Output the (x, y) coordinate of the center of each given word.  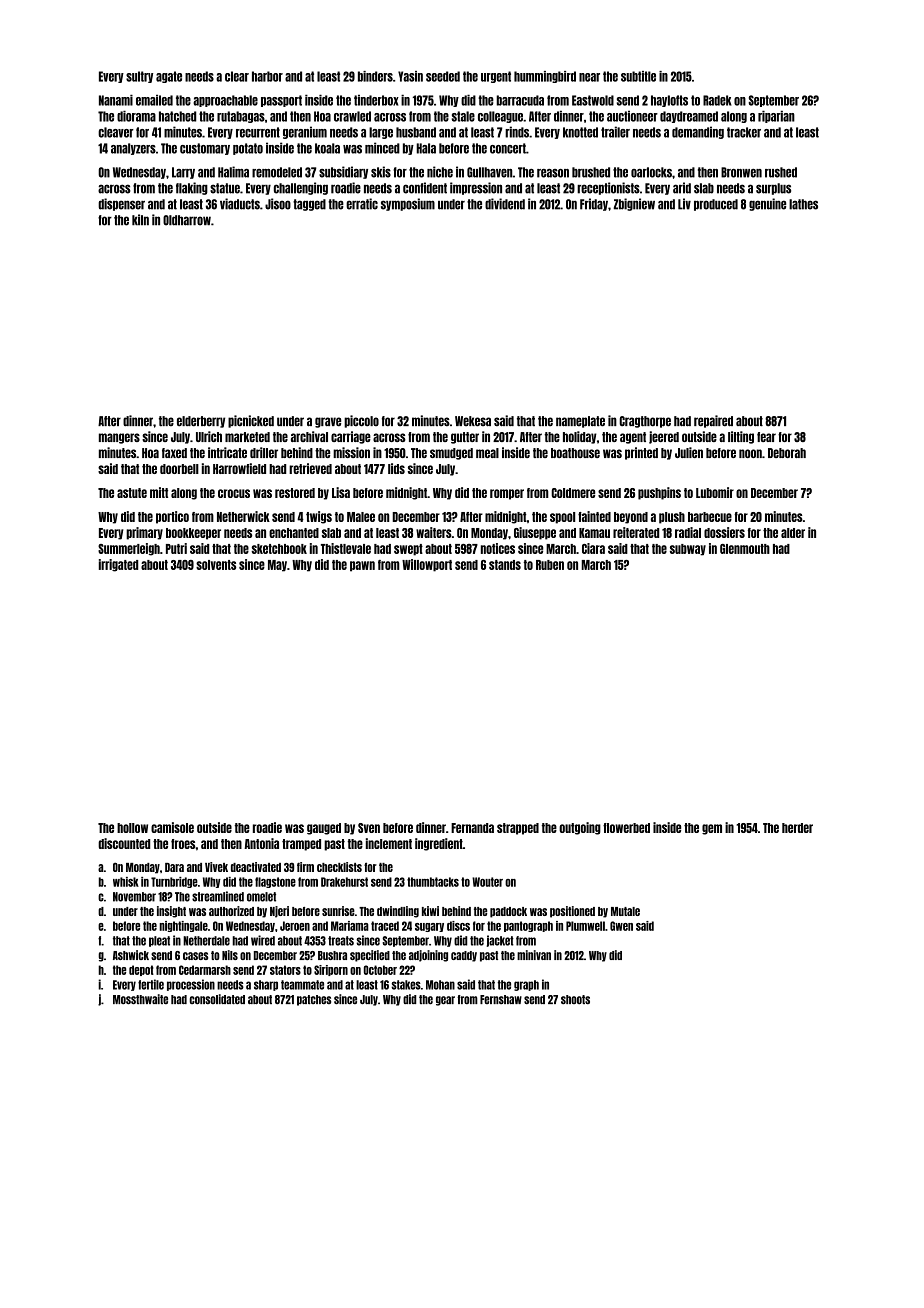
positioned (572, 912)
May (277, 566)
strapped (518, 829)
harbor (267, 76)
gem (712, 829)
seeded (443, 76)
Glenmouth (745, 549)
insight (171, 912)
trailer (615, 132)
